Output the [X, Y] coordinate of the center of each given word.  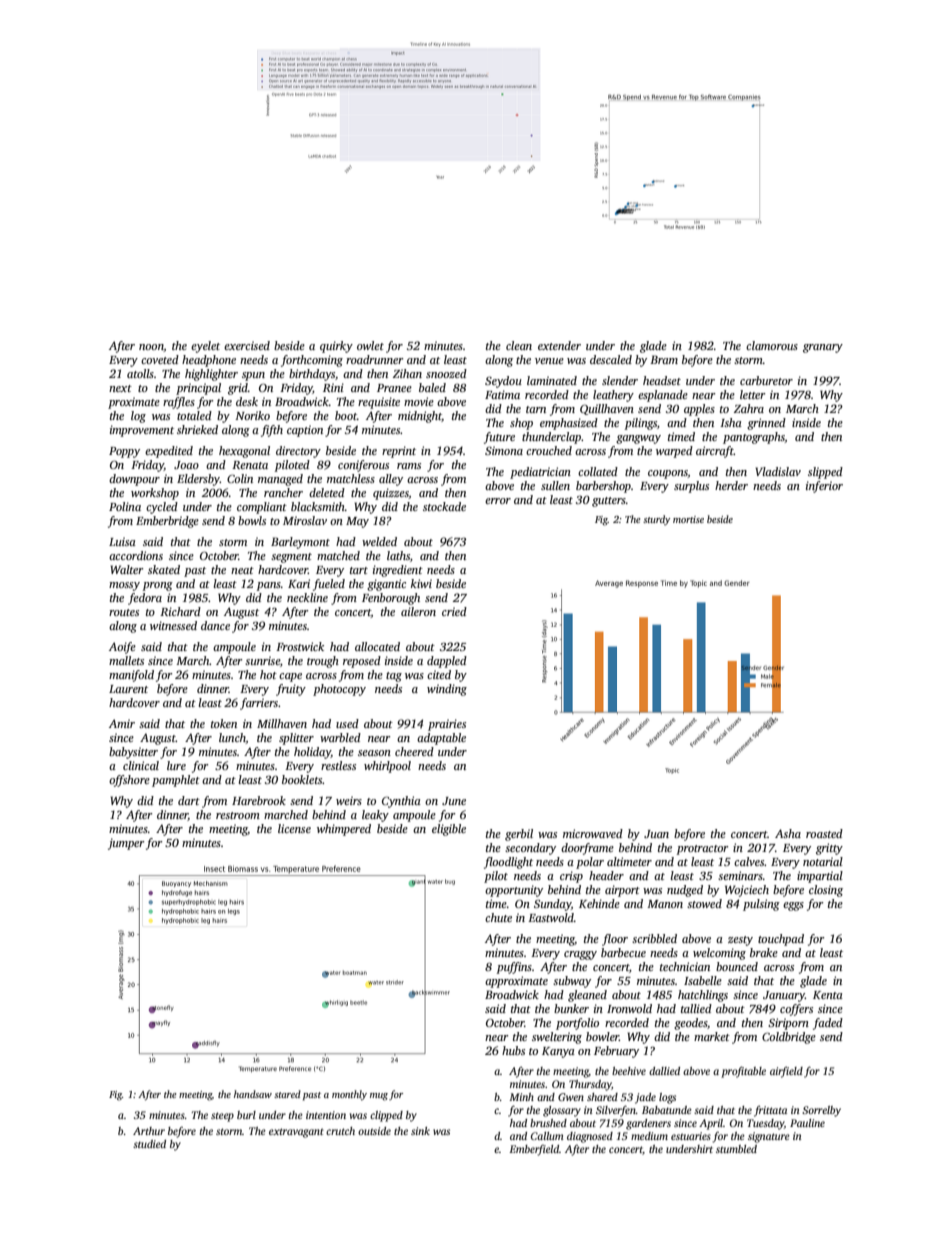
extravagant [296, 1133]
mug [379, 1097]
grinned [766, 424]
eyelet [205, 347]
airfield [786, 1072]
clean [519, 345]
